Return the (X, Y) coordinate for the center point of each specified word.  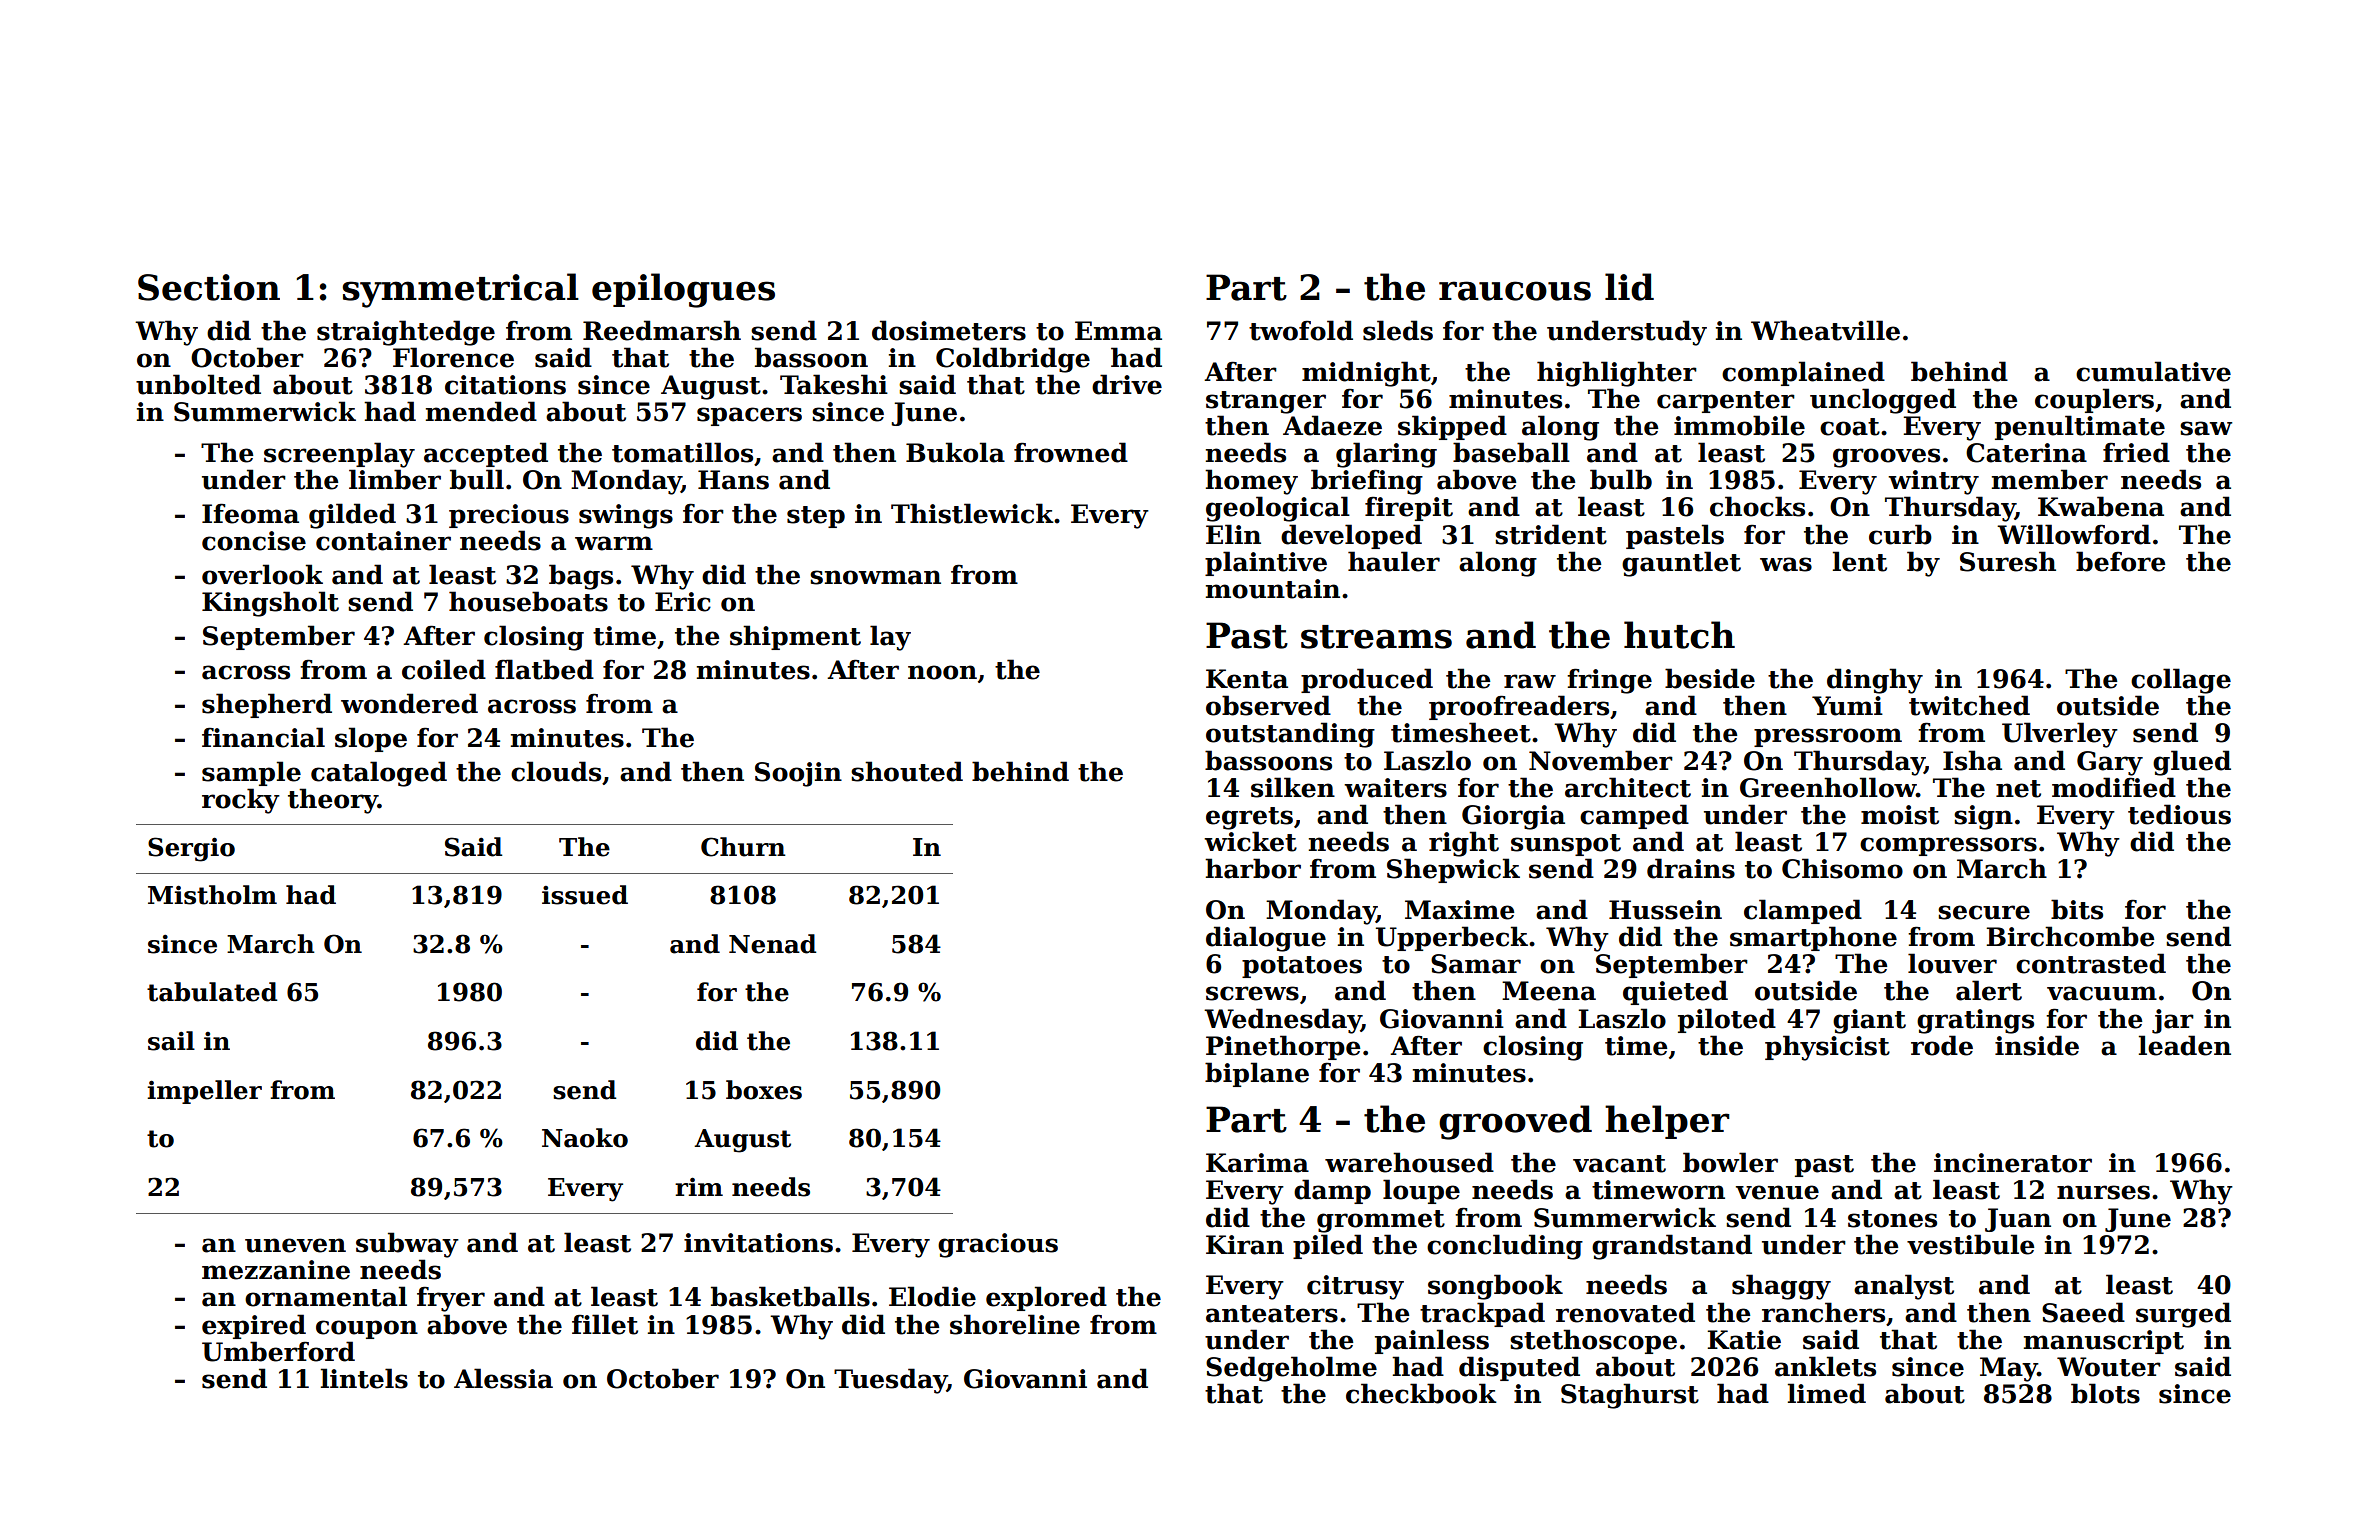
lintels (364, 1378)
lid (1629, 287)
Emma (1118, 331)
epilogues (683, 290)
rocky (241, 801)
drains (1691, 868)
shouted (907, 771)
